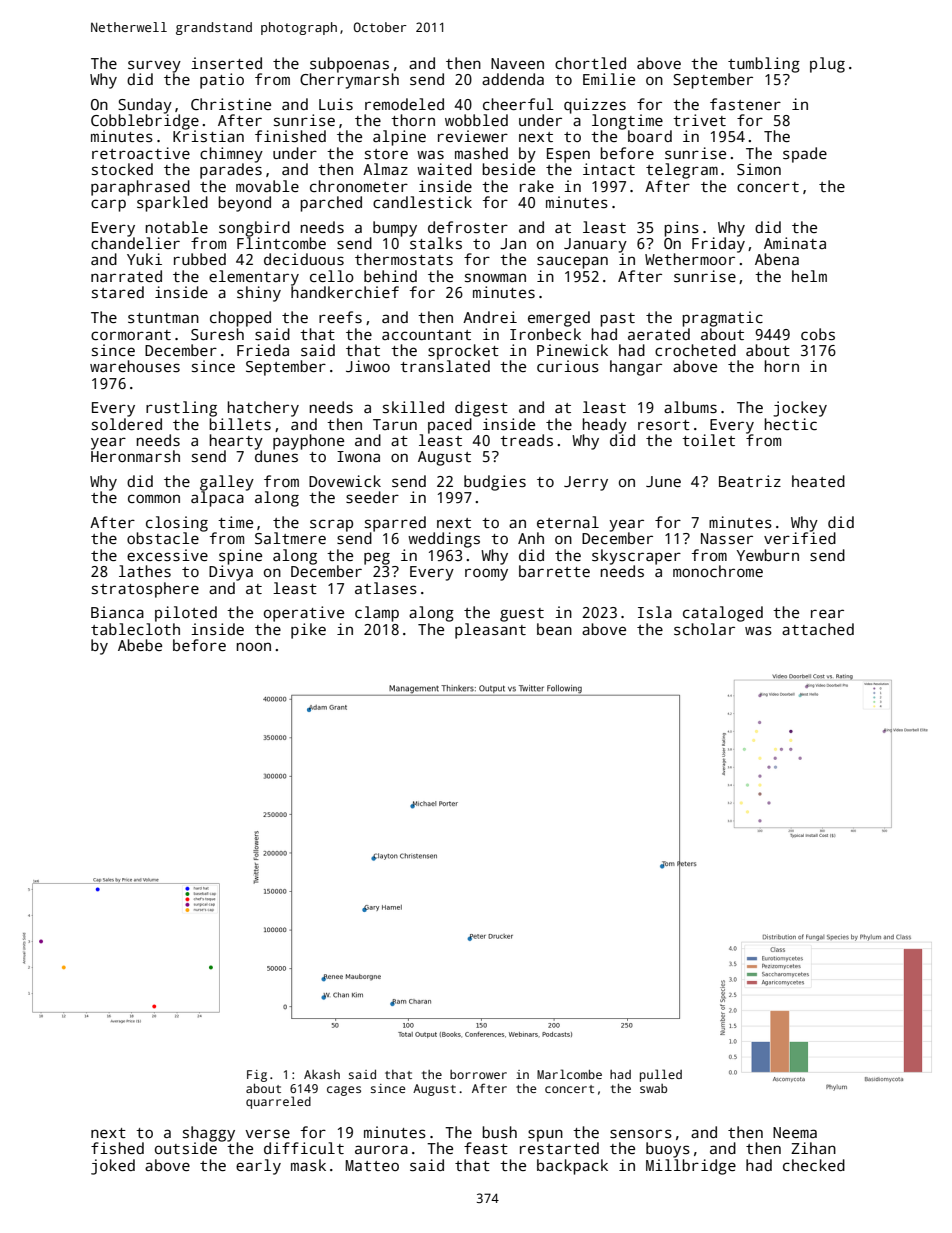 The height and width of the page is (1233, 952). What do you see at coordinates (818, 629) in the page?
I see `attached` at bounding box center [818, 629].
